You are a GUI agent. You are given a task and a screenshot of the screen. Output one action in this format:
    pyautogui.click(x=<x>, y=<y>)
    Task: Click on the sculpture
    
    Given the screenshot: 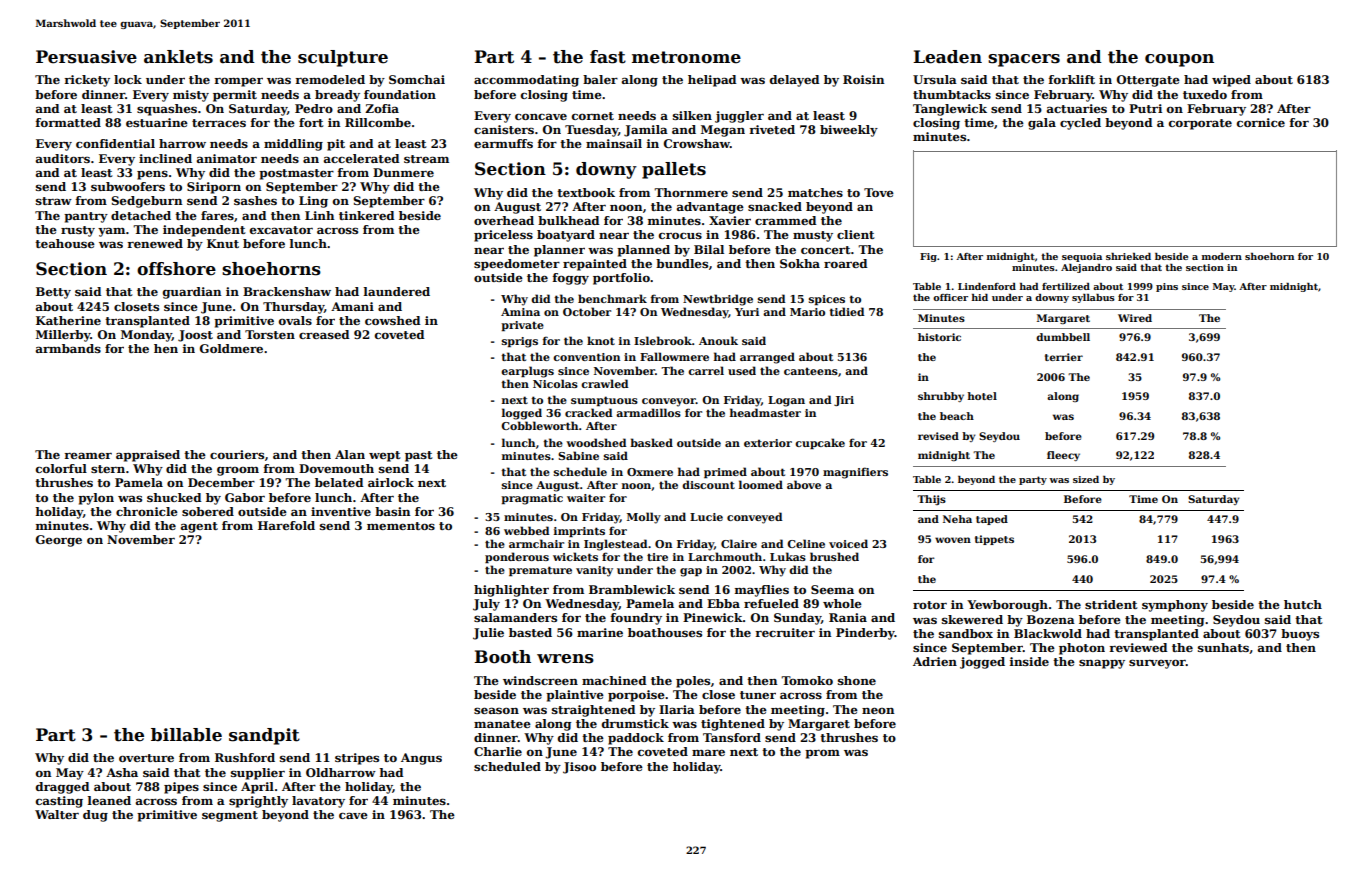 What is the action you would take?
    pyautogui.click(x=343, y=58)
